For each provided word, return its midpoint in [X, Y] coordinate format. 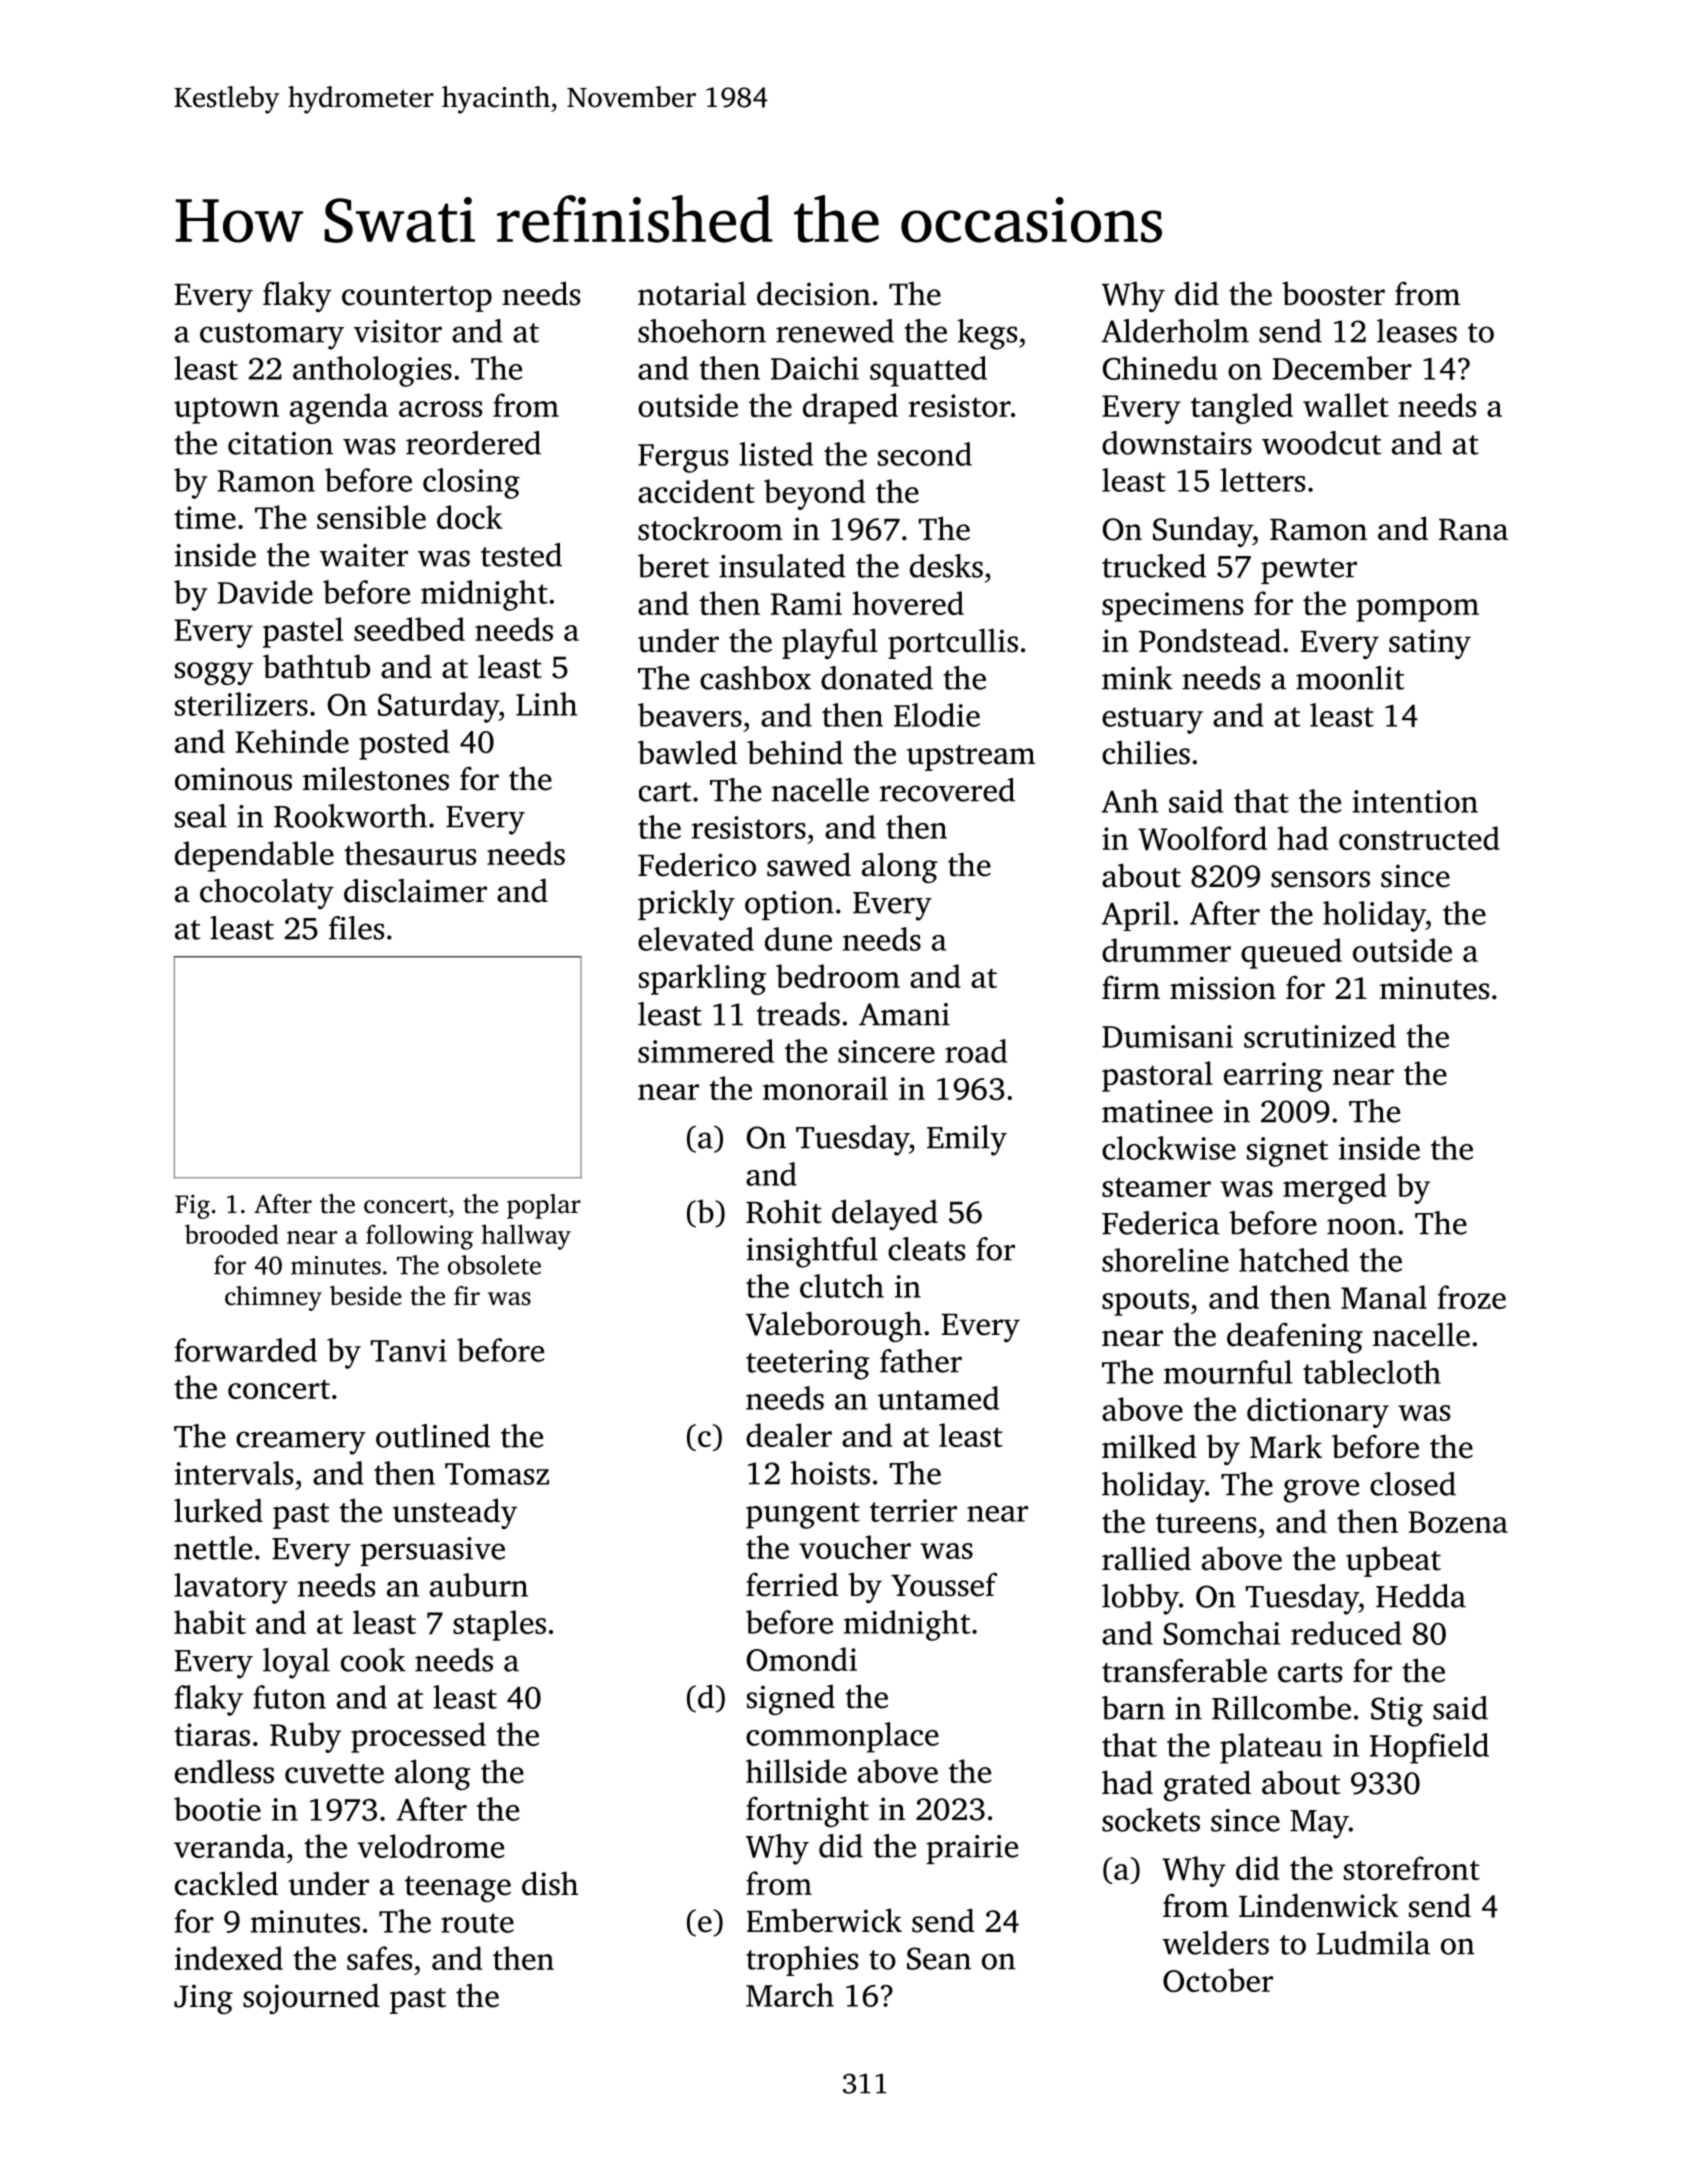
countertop [417, 299]
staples [499, 1625]
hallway [526, 1237]
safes [379, 1958]
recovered [947, 790]
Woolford [1202, 838]
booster [1333, 293]
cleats [926, 1249]
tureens [1206, 1523]
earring [1273, 1077]
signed [791, 1699]
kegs [987, 334]
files [356, 928]
